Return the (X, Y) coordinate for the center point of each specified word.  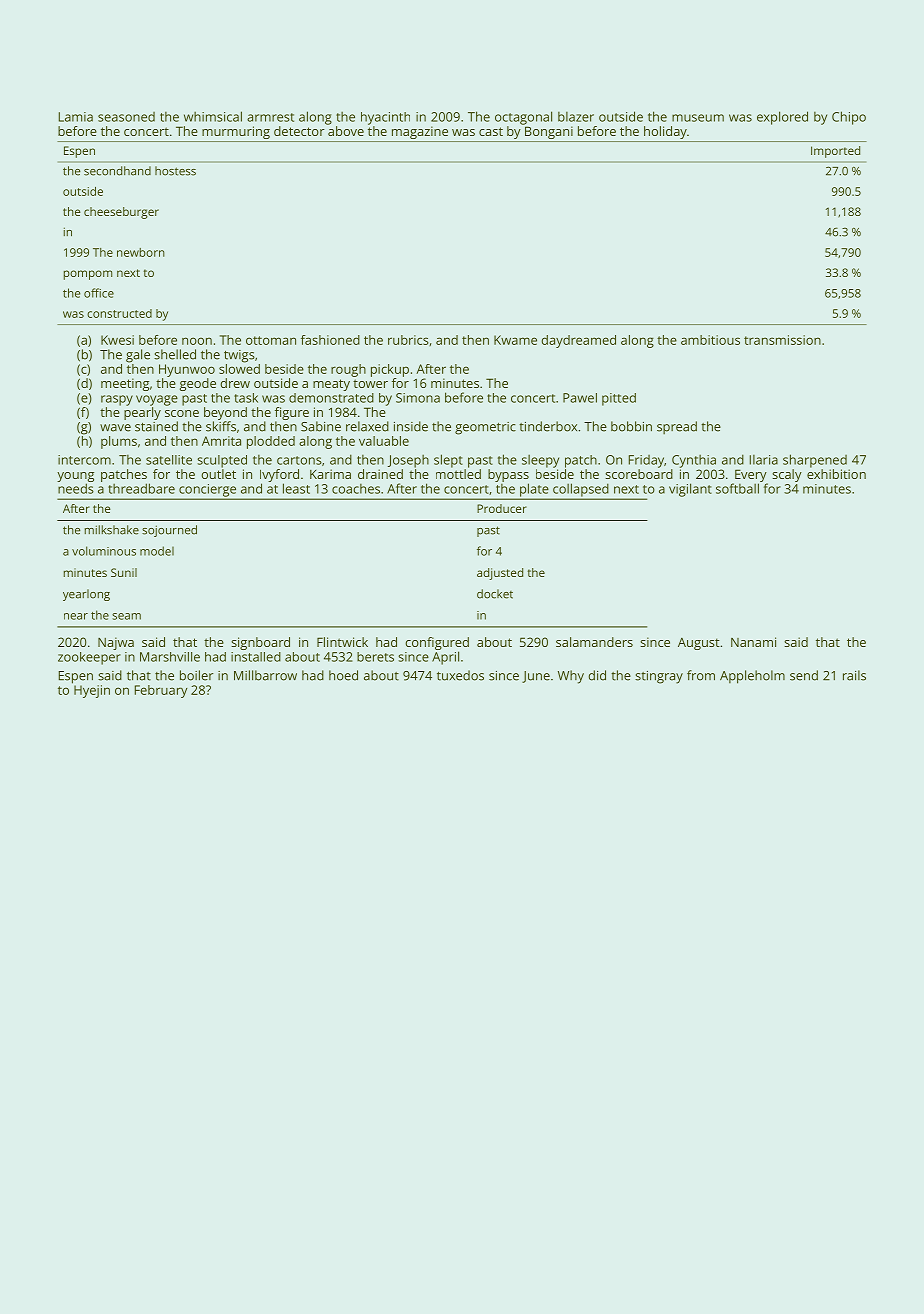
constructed (119, 313)
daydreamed (579, 341)
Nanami (753, 642)
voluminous (104, 551)
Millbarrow (265, 675)
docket (495, 594)
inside (411, 426)
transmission (782, 340)
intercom (84, 460)
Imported (835, 152)
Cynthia (694, 461)
